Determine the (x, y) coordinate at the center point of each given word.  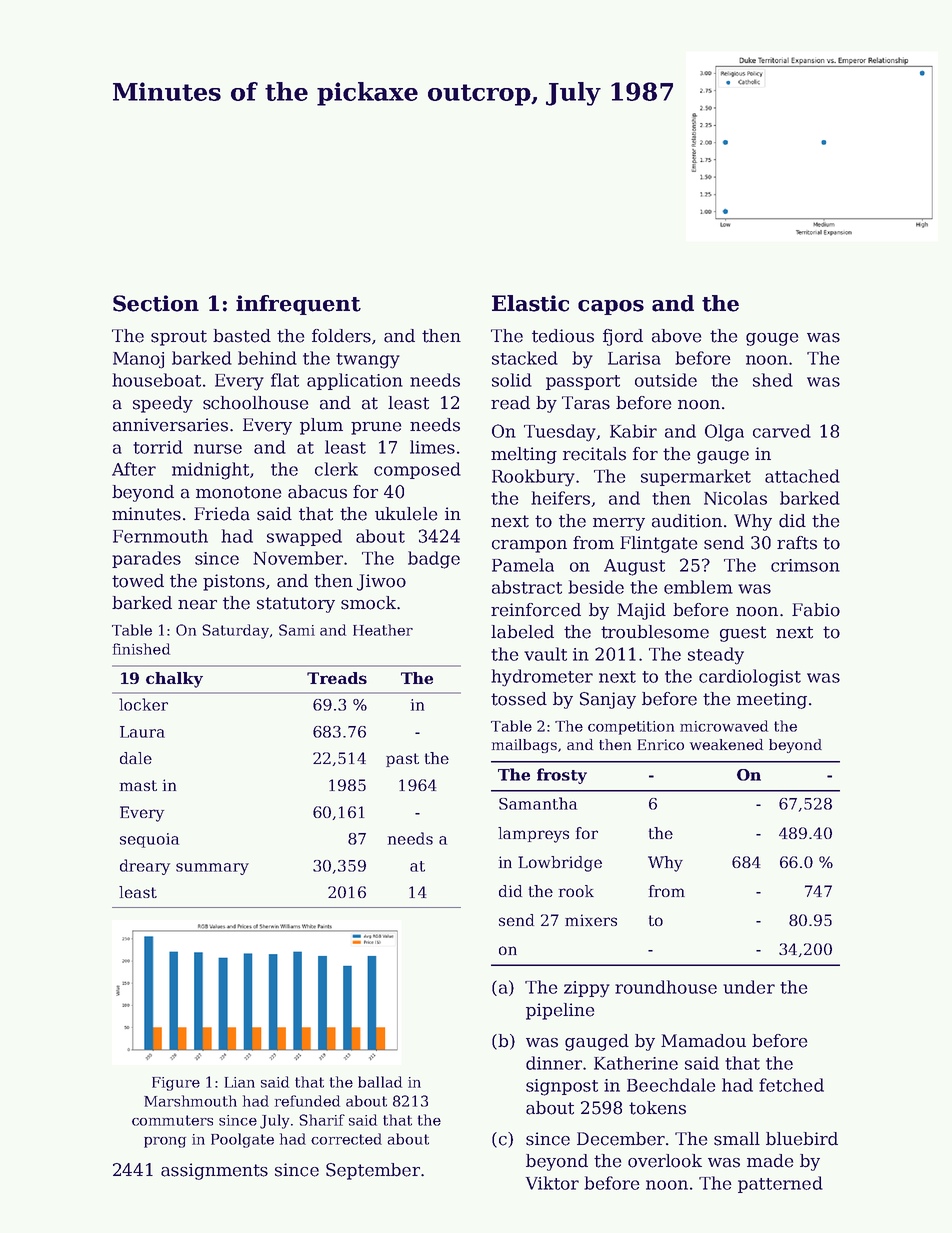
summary (212, 869)
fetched (791, 1085)
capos (611, 307)
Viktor (552, 1183)
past (402, 760)
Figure (176, 1084)
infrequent (298, 305)
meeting (772, 700)
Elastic (530, 303)
